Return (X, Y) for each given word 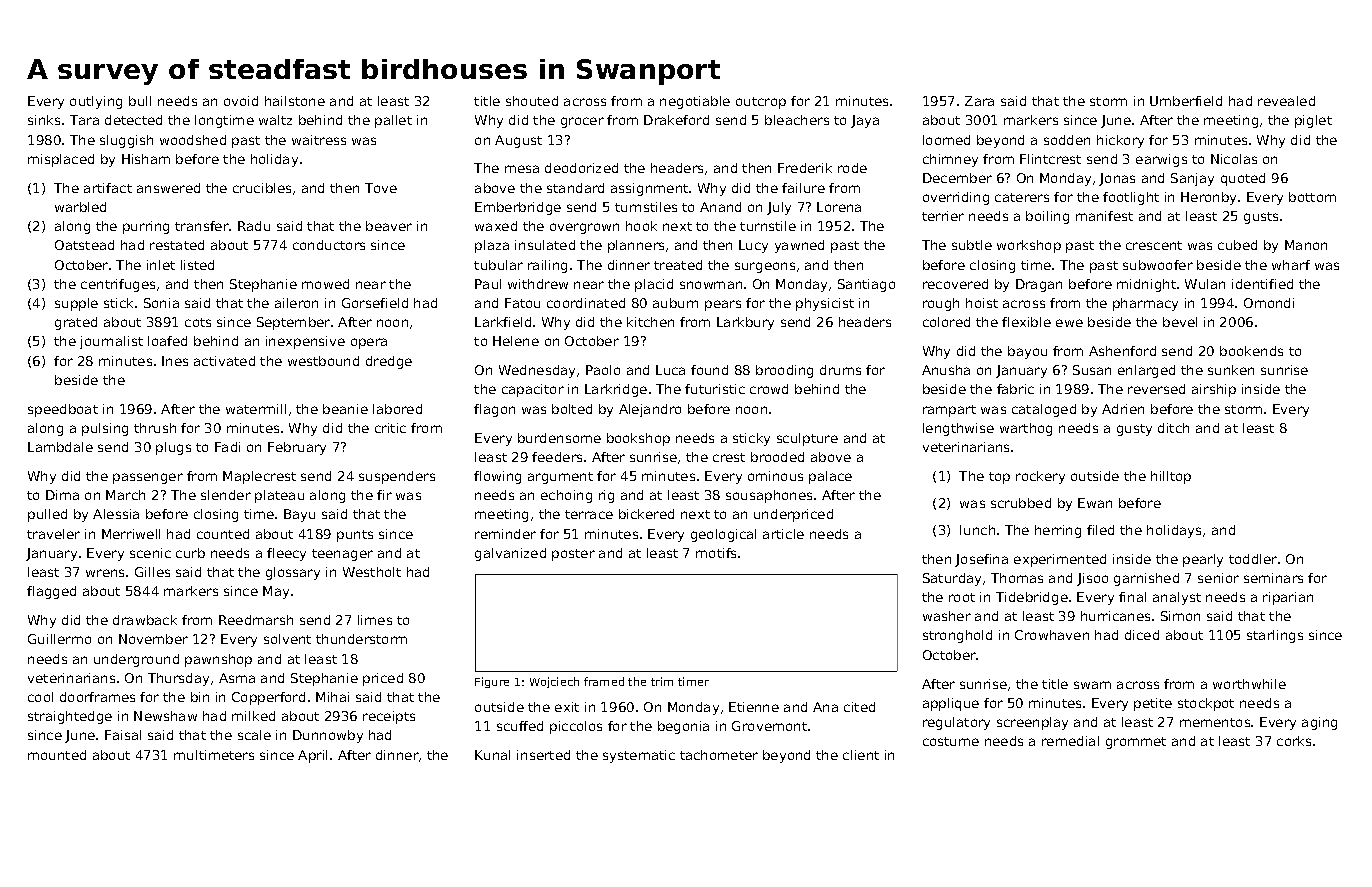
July (779, 208)
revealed (1286, 101)
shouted (532, 101)
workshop (1029, 246)
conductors (329, 245)
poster (573, 555)
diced (1142, 635)
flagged (51, 592)
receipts (389, 717)
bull (140, 101)
